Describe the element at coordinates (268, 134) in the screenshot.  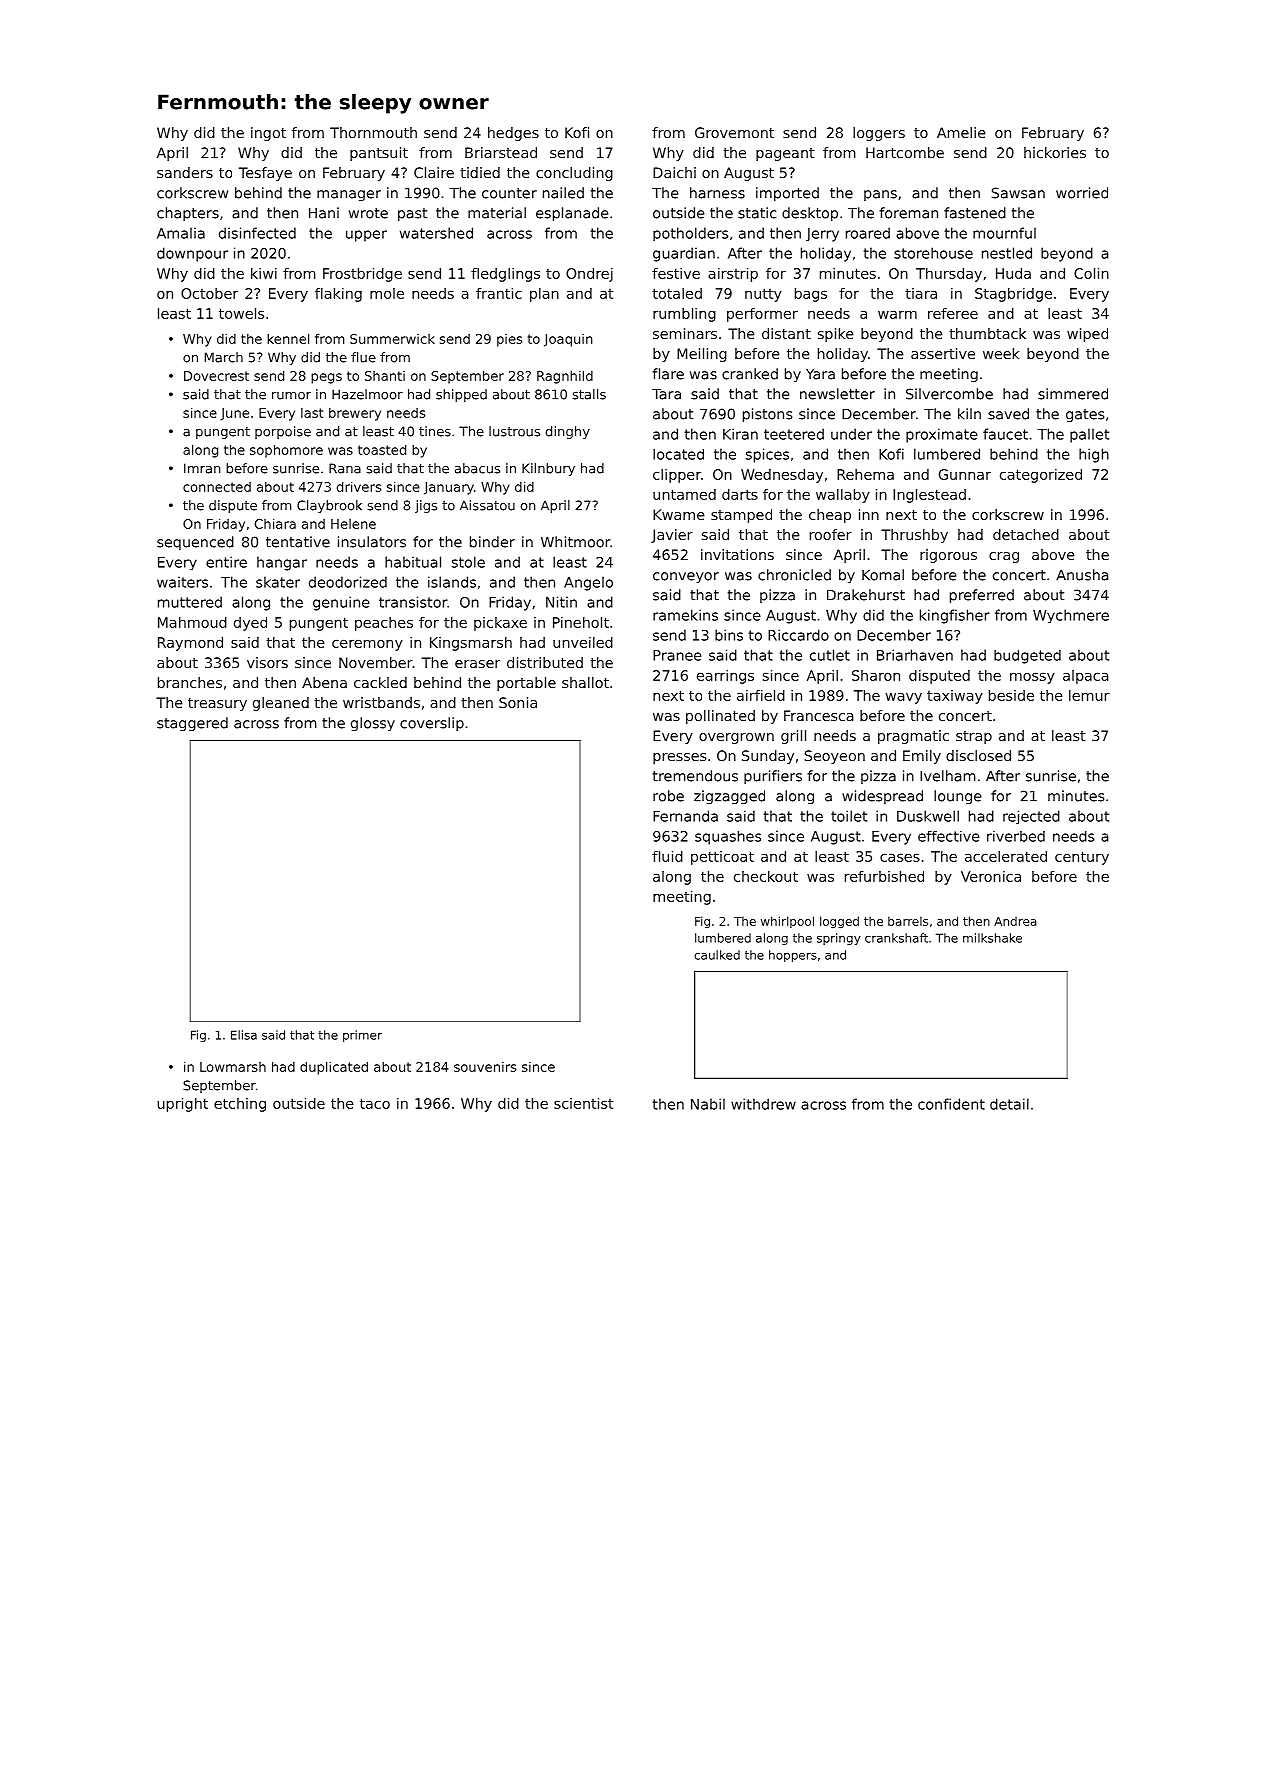
I see `ingot` at that location.
